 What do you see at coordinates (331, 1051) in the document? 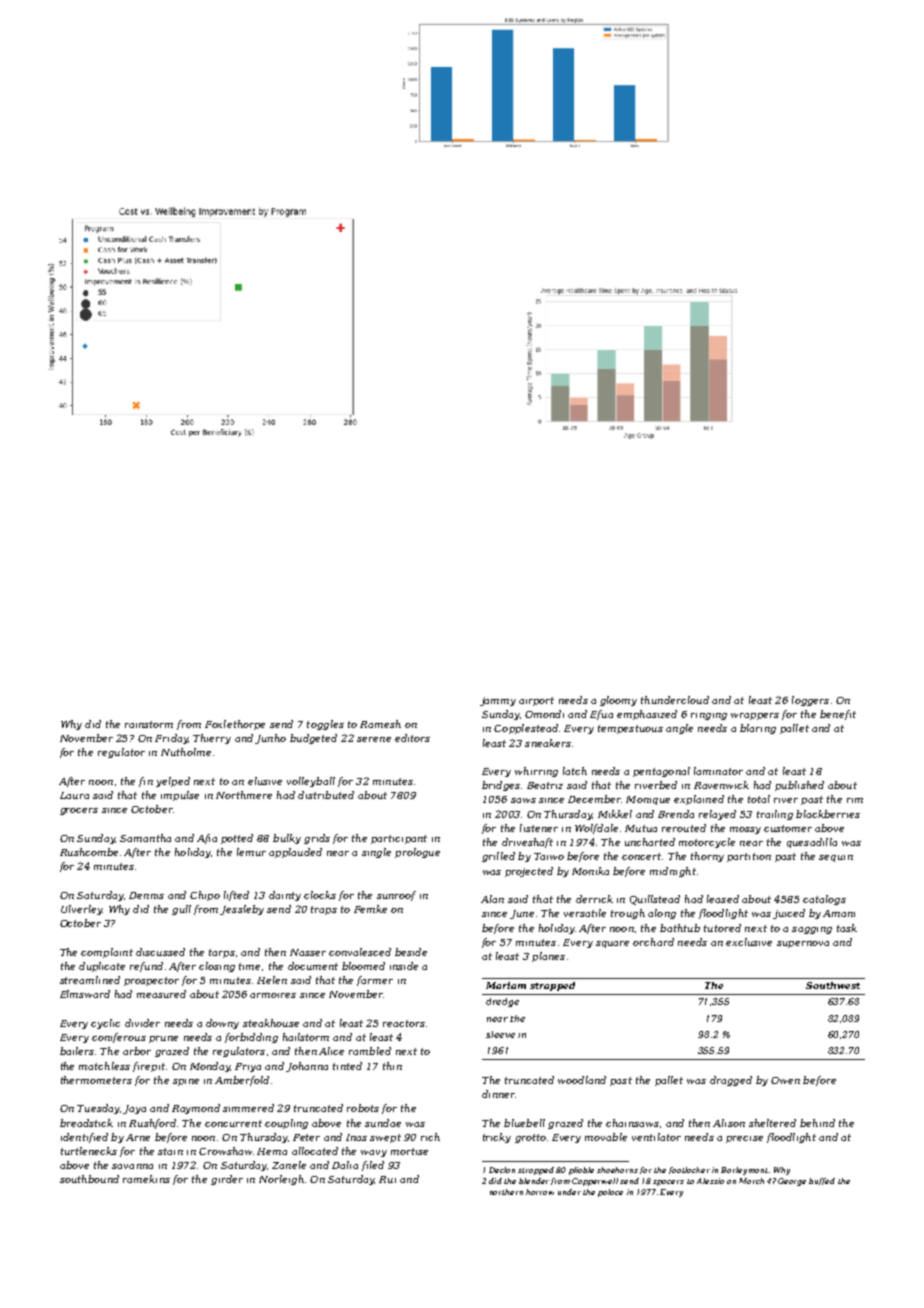
I see `Alice` at bounding box center [331, 1051].
